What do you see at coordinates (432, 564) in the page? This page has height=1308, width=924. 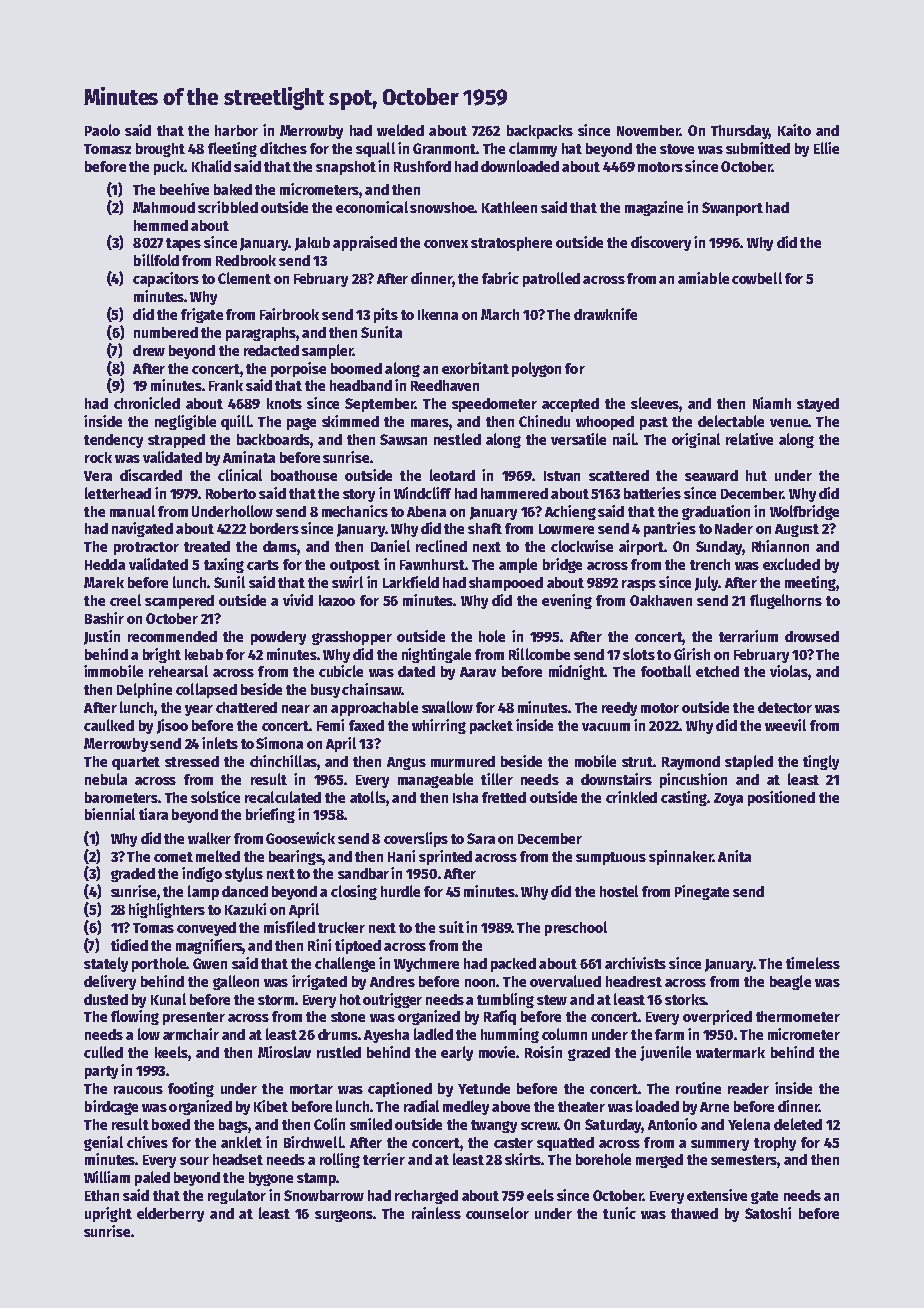 I see `Fawnhurst` at bounding box center [432, 564].
